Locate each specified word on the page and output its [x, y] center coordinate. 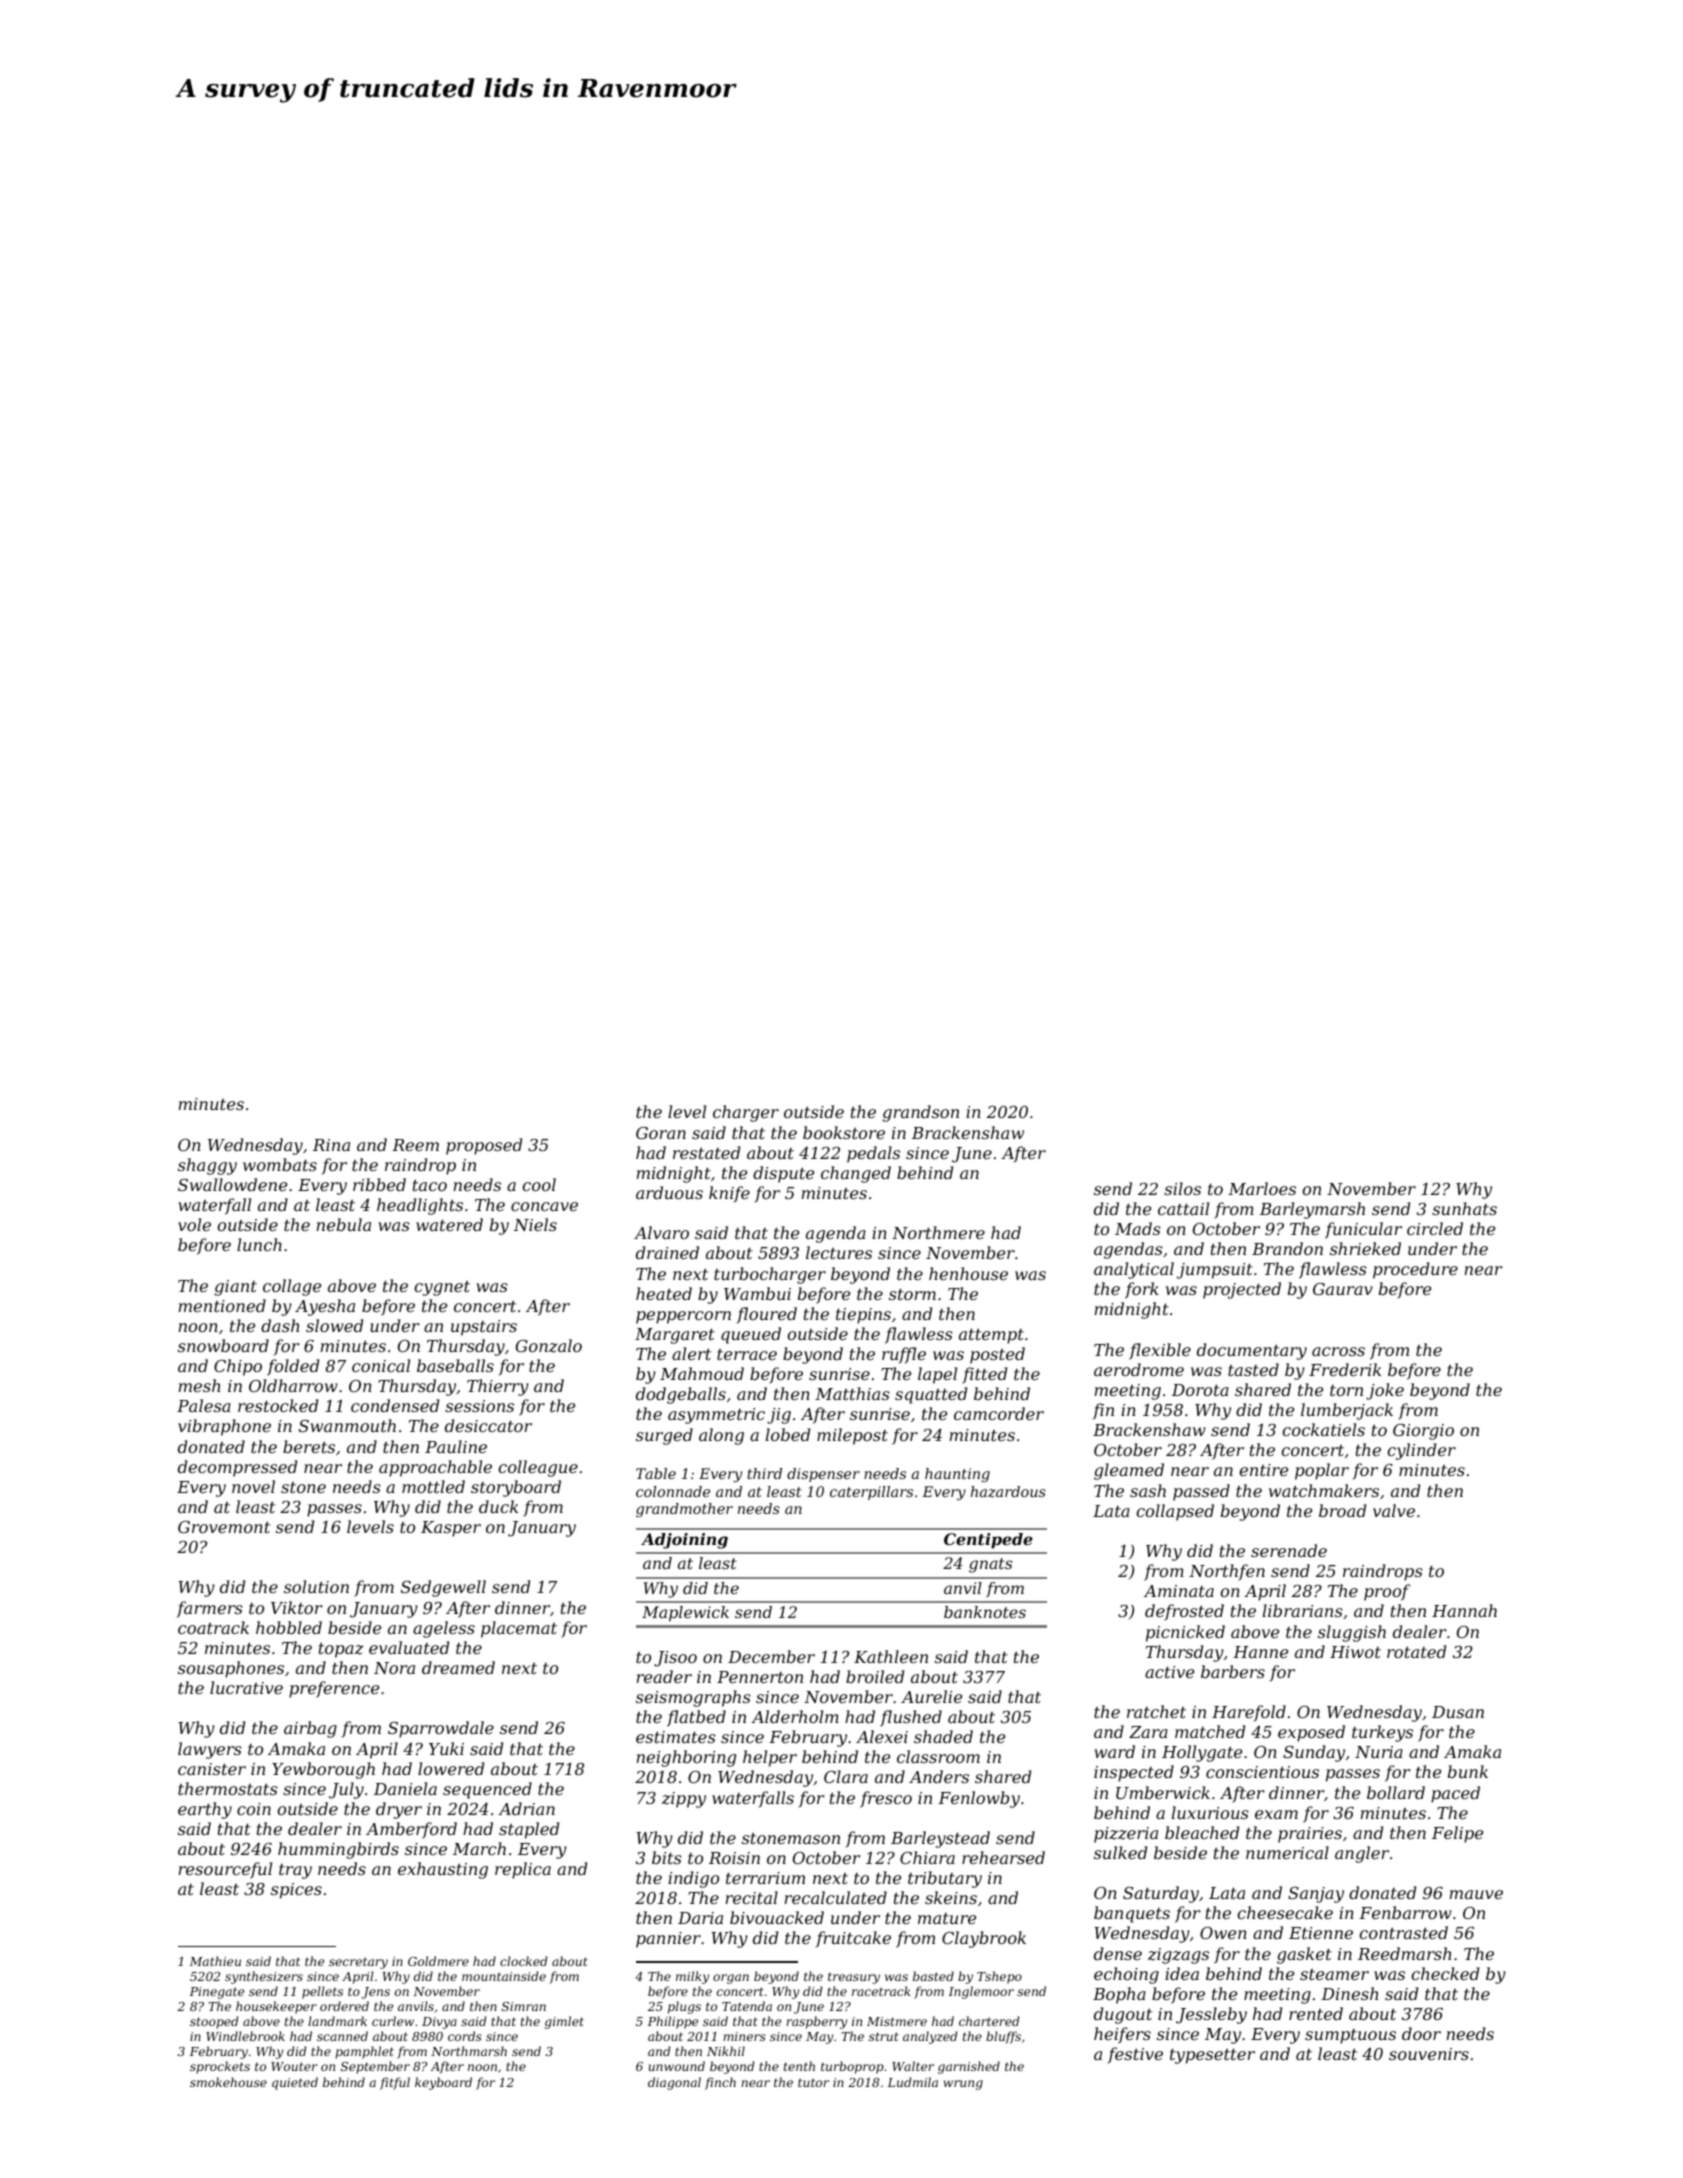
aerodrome [1139, 1369]
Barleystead [940, 1839]
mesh [199, 1385]
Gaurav [1343, 1289]
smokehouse [228, 2082]
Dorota [1200, 1390]
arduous [669, 1192]
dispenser [823, 1475]
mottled [433, 1486]
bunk [1468, 1771]
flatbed [696, 1718]
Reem [415, 1145]
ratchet [1156, 1711]
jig [779, 1416]
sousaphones [231, 1669]
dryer [399, 1810]
